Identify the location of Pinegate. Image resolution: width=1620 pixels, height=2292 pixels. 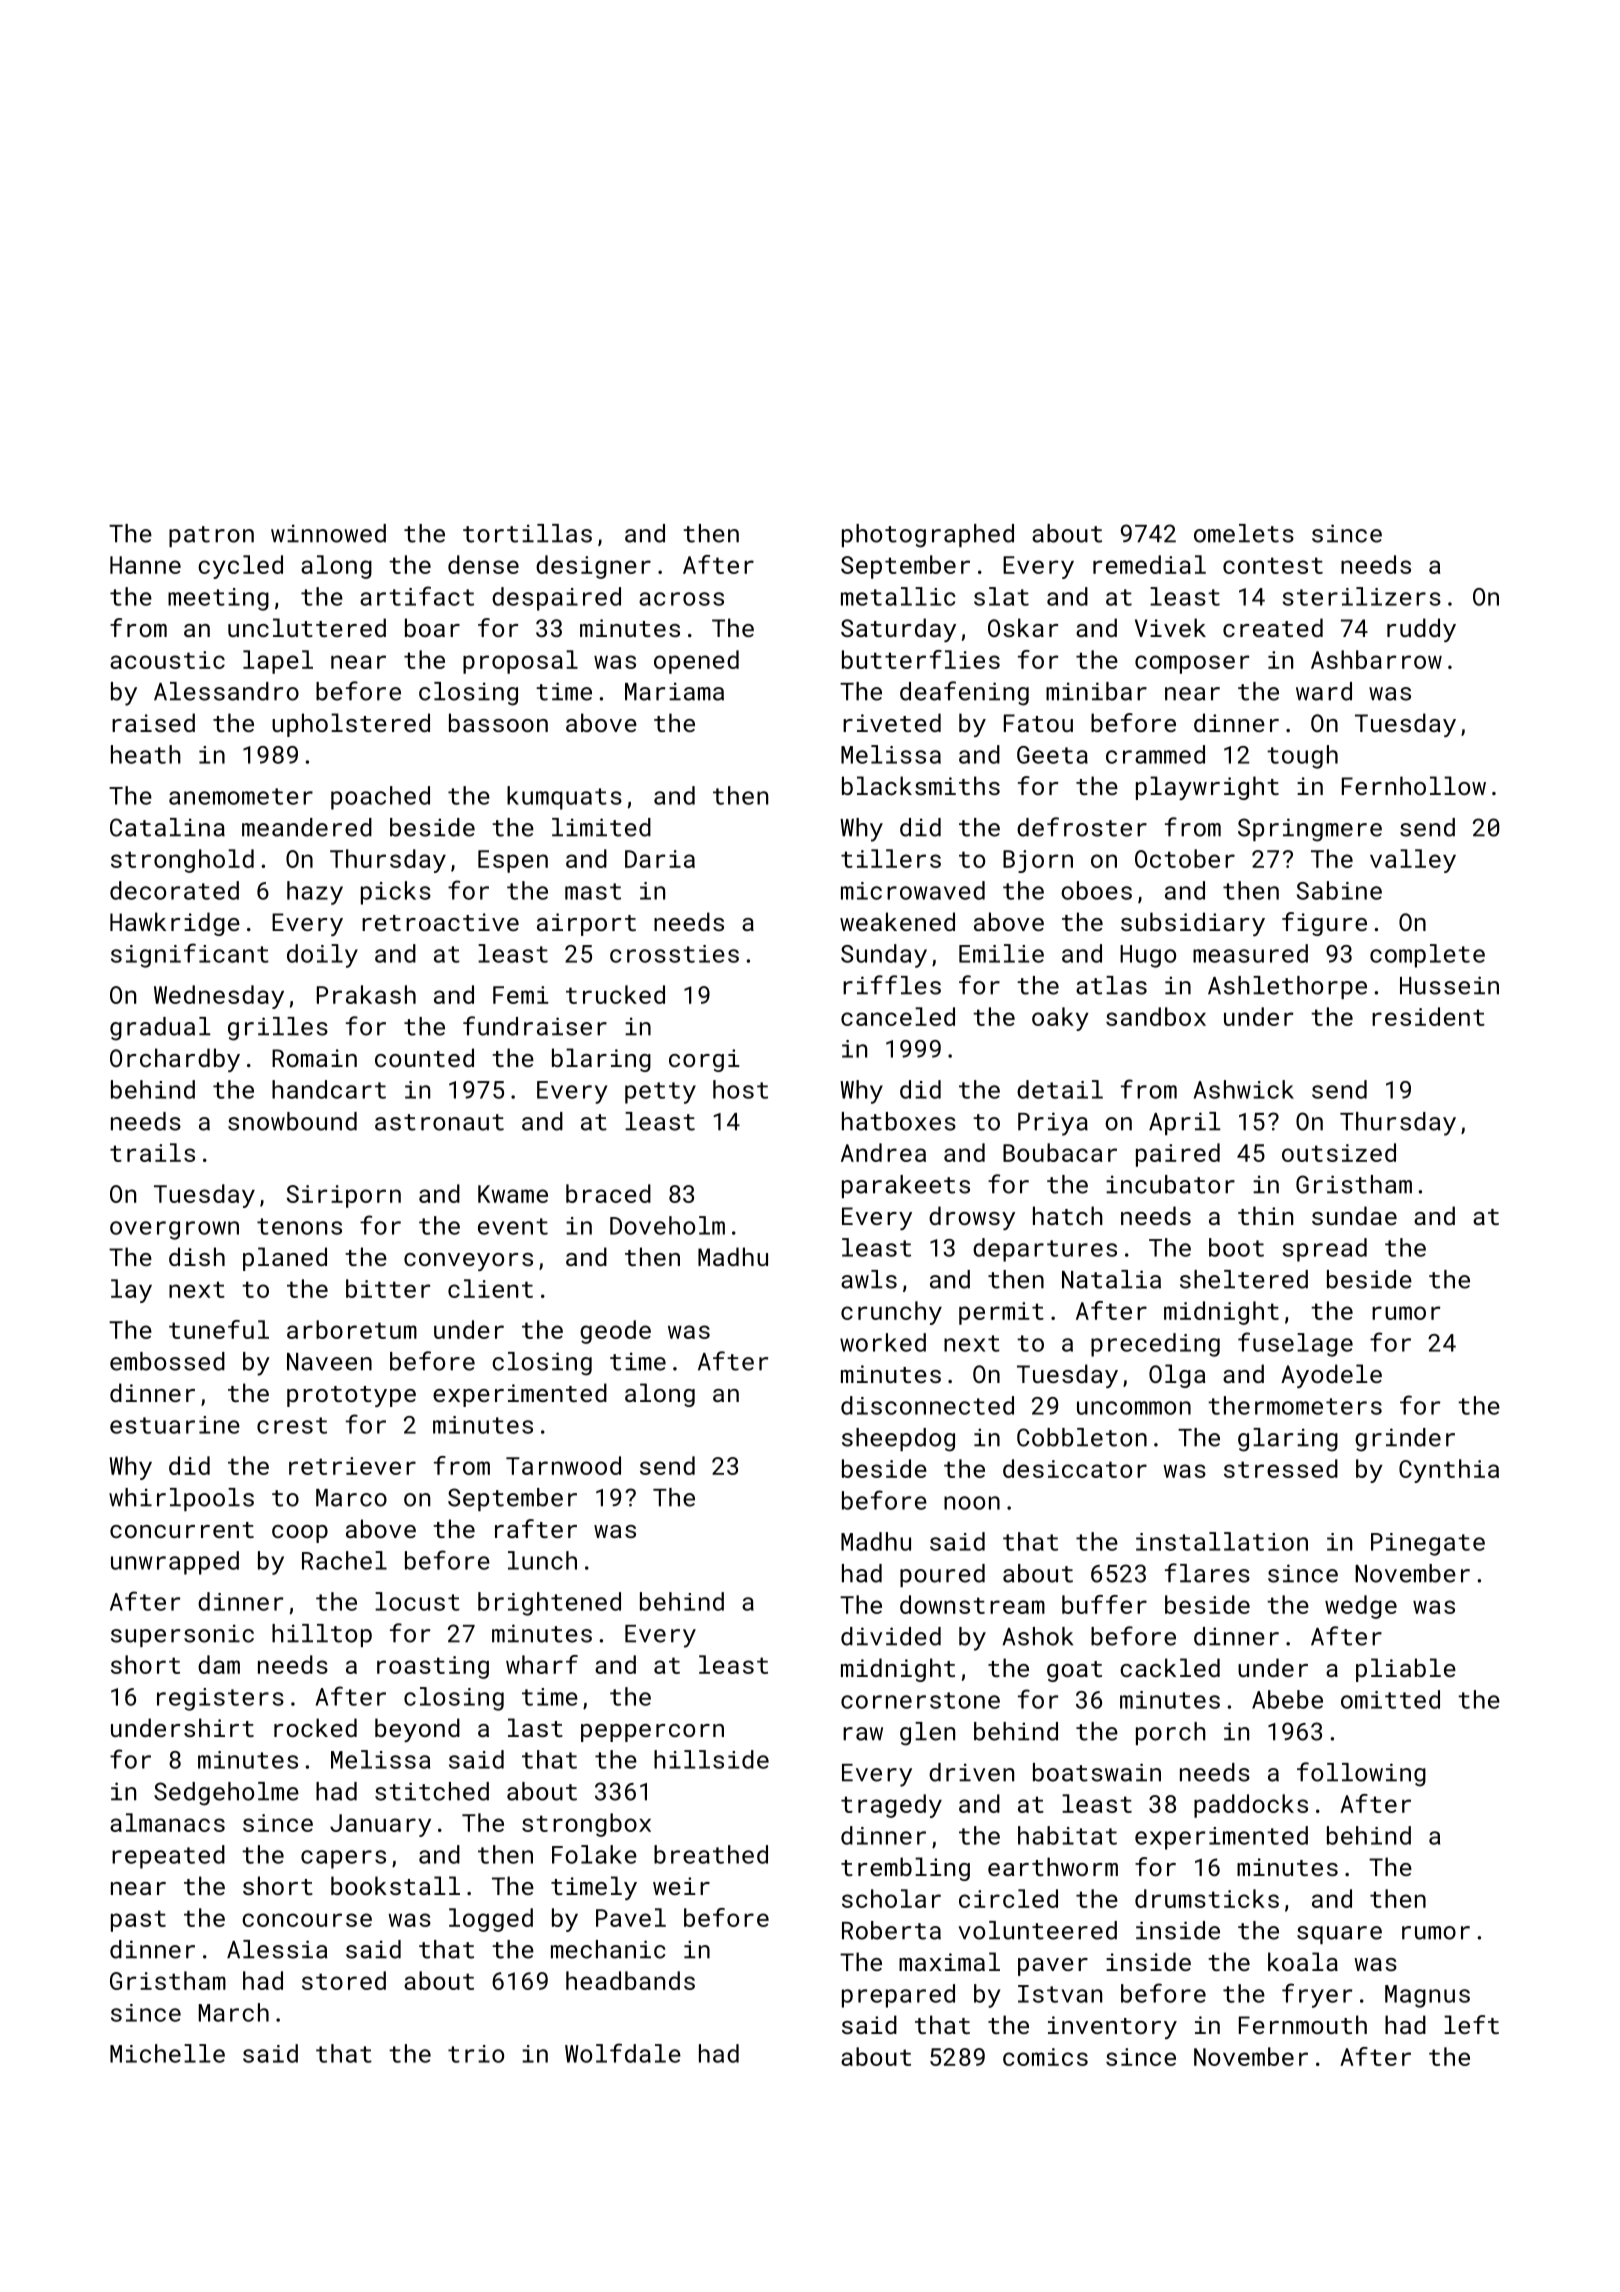
(1428, 1544).
